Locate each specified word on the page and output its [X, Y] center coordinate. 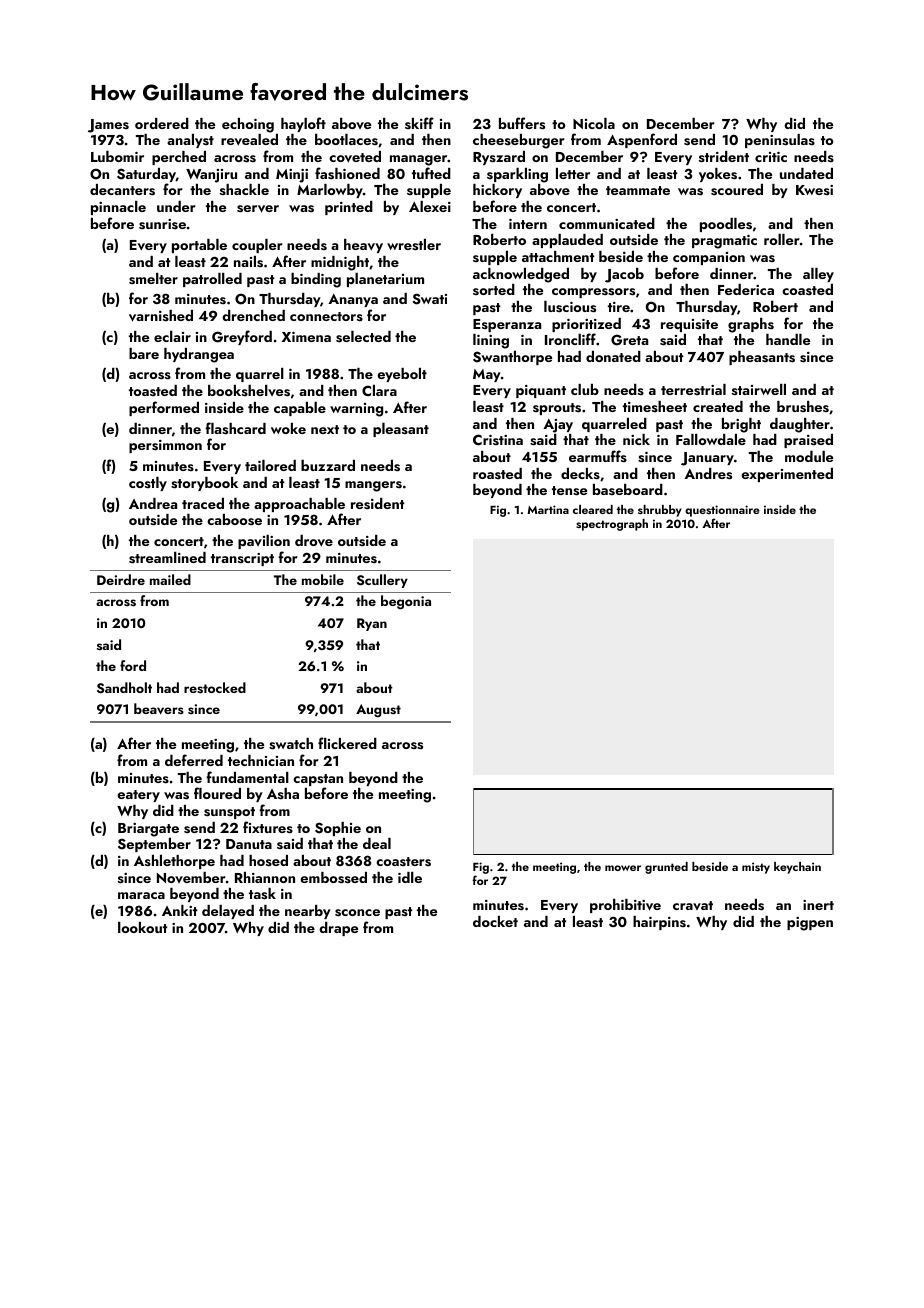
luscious [570, 307]
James [108, 126]
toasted [153, 390]
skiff [419, 123]
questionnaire [722, 511]
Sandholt [124, 688]
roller [782, 239]
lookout [142, 927]
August [378, 710]
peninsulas [780, 141]
